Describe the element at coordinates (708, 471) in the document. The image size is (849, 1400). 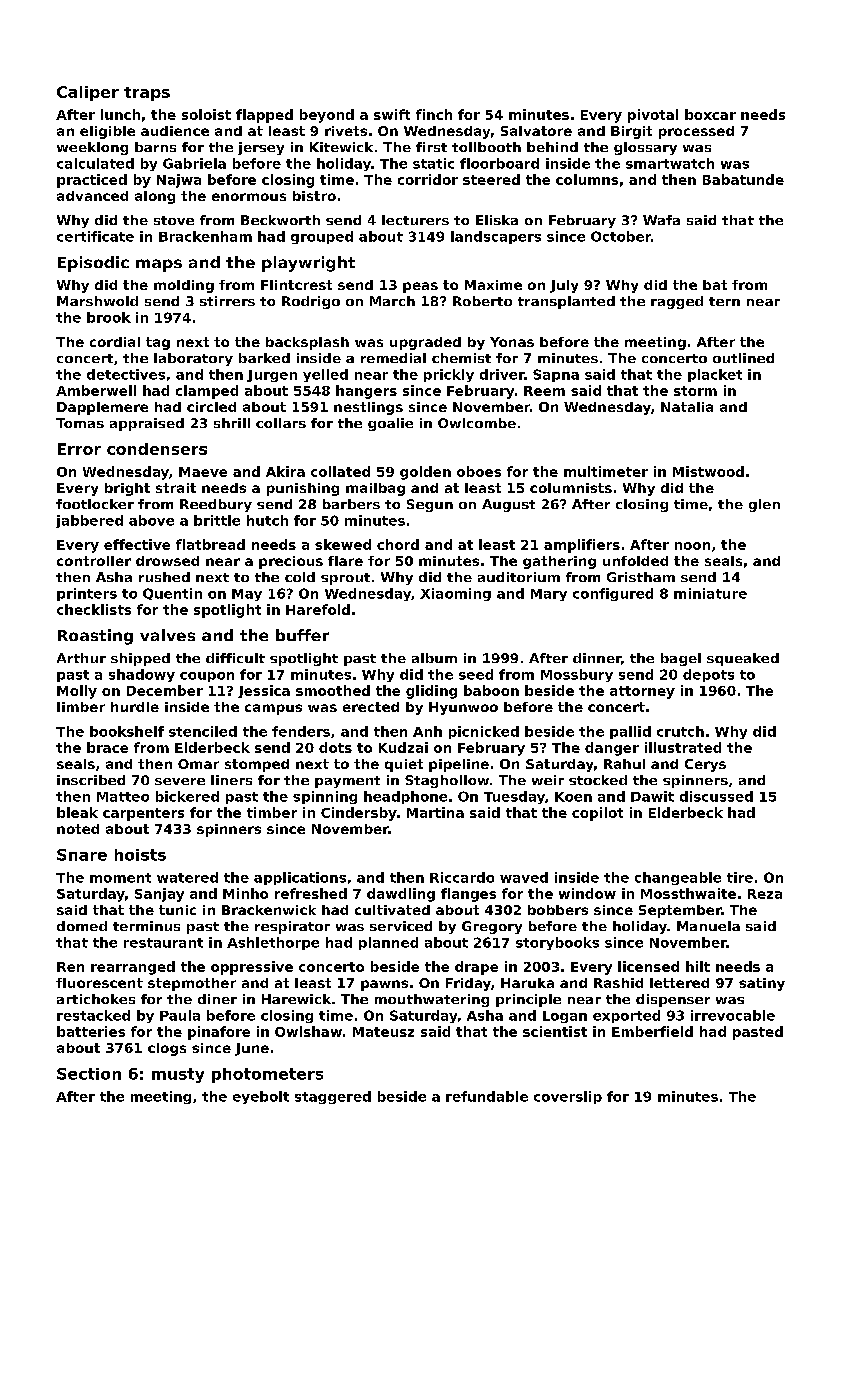
I see `Mistwood` at that location.
